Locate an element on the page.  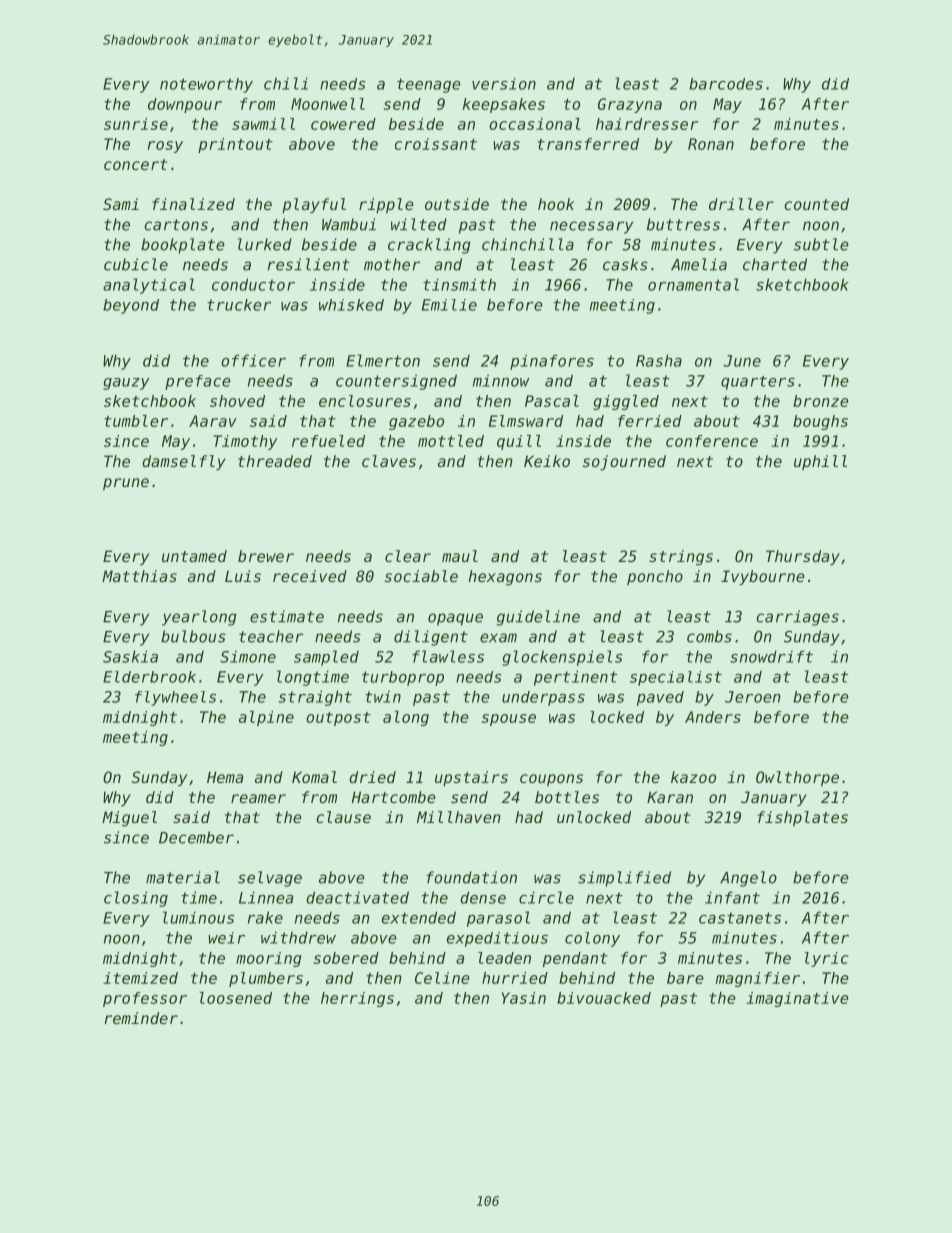
clear is located at coordinates (408, 556).
